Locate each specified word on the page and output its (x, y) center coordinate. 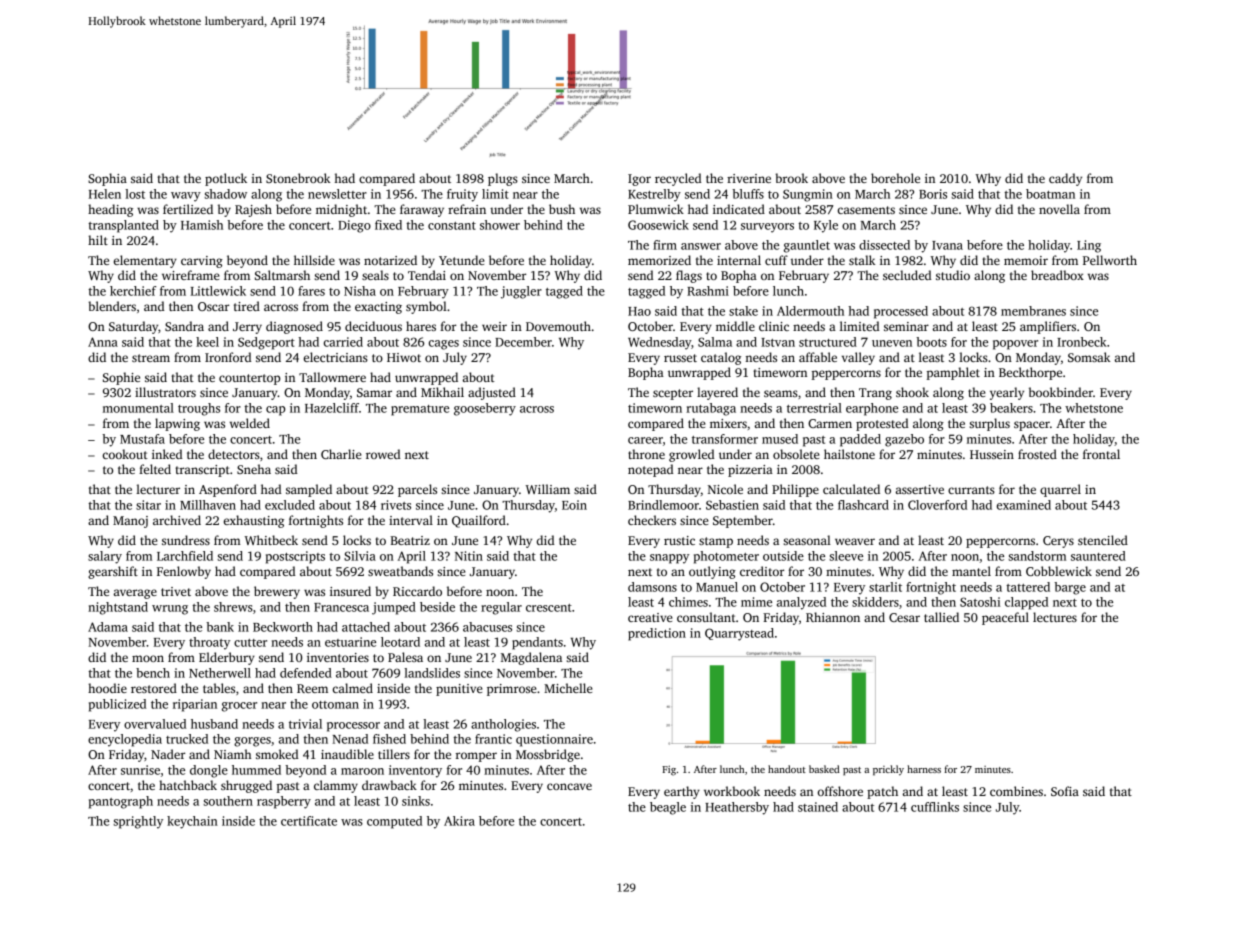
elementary (145, 261)
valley (858, 358)
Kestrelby (654, 195)
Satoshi (980, 602)
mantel (971, 571)
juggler (521, 292)
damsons (652, 587)
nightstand (118, 608)
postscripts (295, 557)
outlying (712, 572)
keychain (192, 822)
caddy (1065, 179)
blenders (112, 306)
